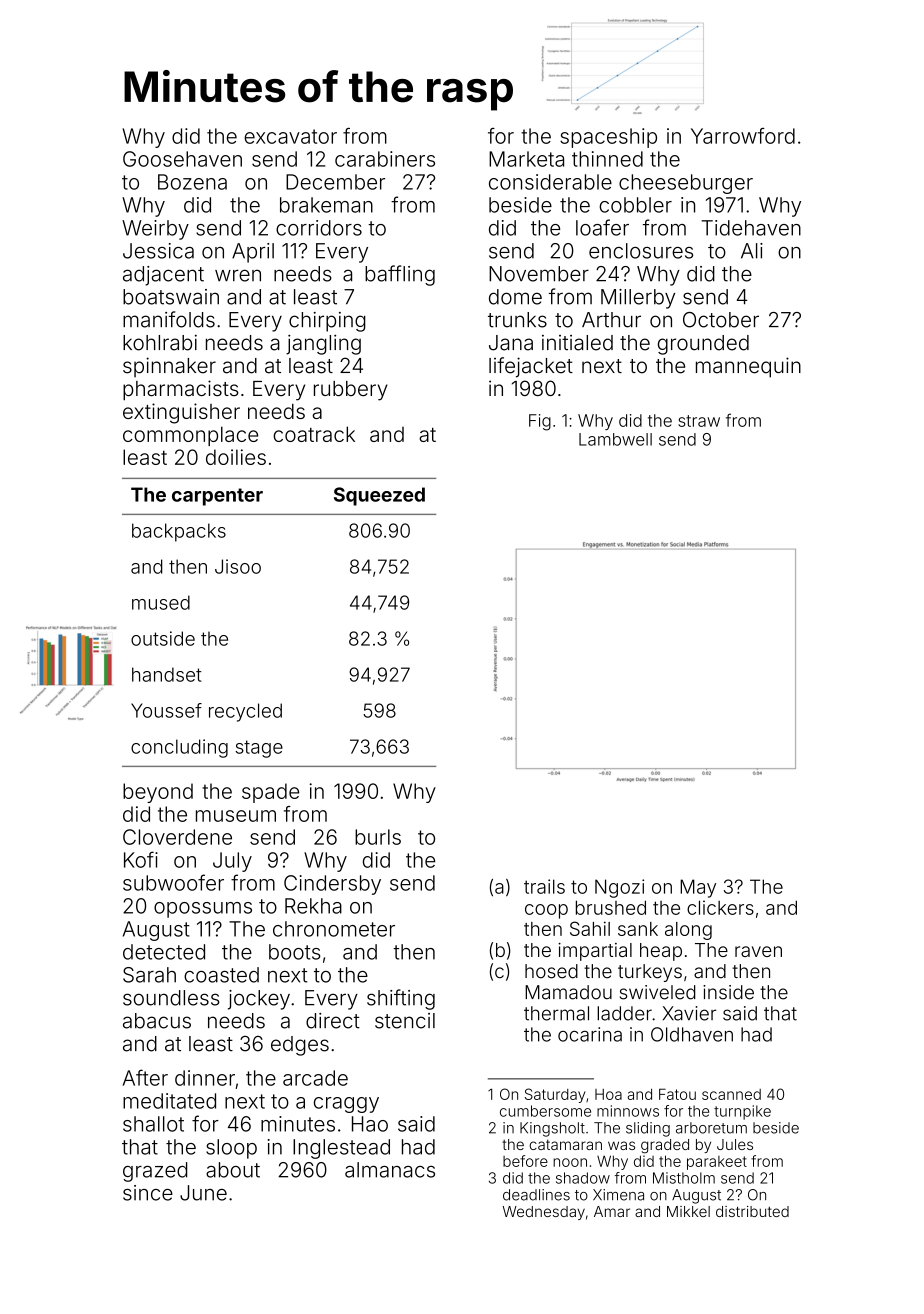 The image size is (924, 1314). What do you see at coordinates (148, 1193) in the screenshot?
I see `since` at bounding box center [148, 1193].
